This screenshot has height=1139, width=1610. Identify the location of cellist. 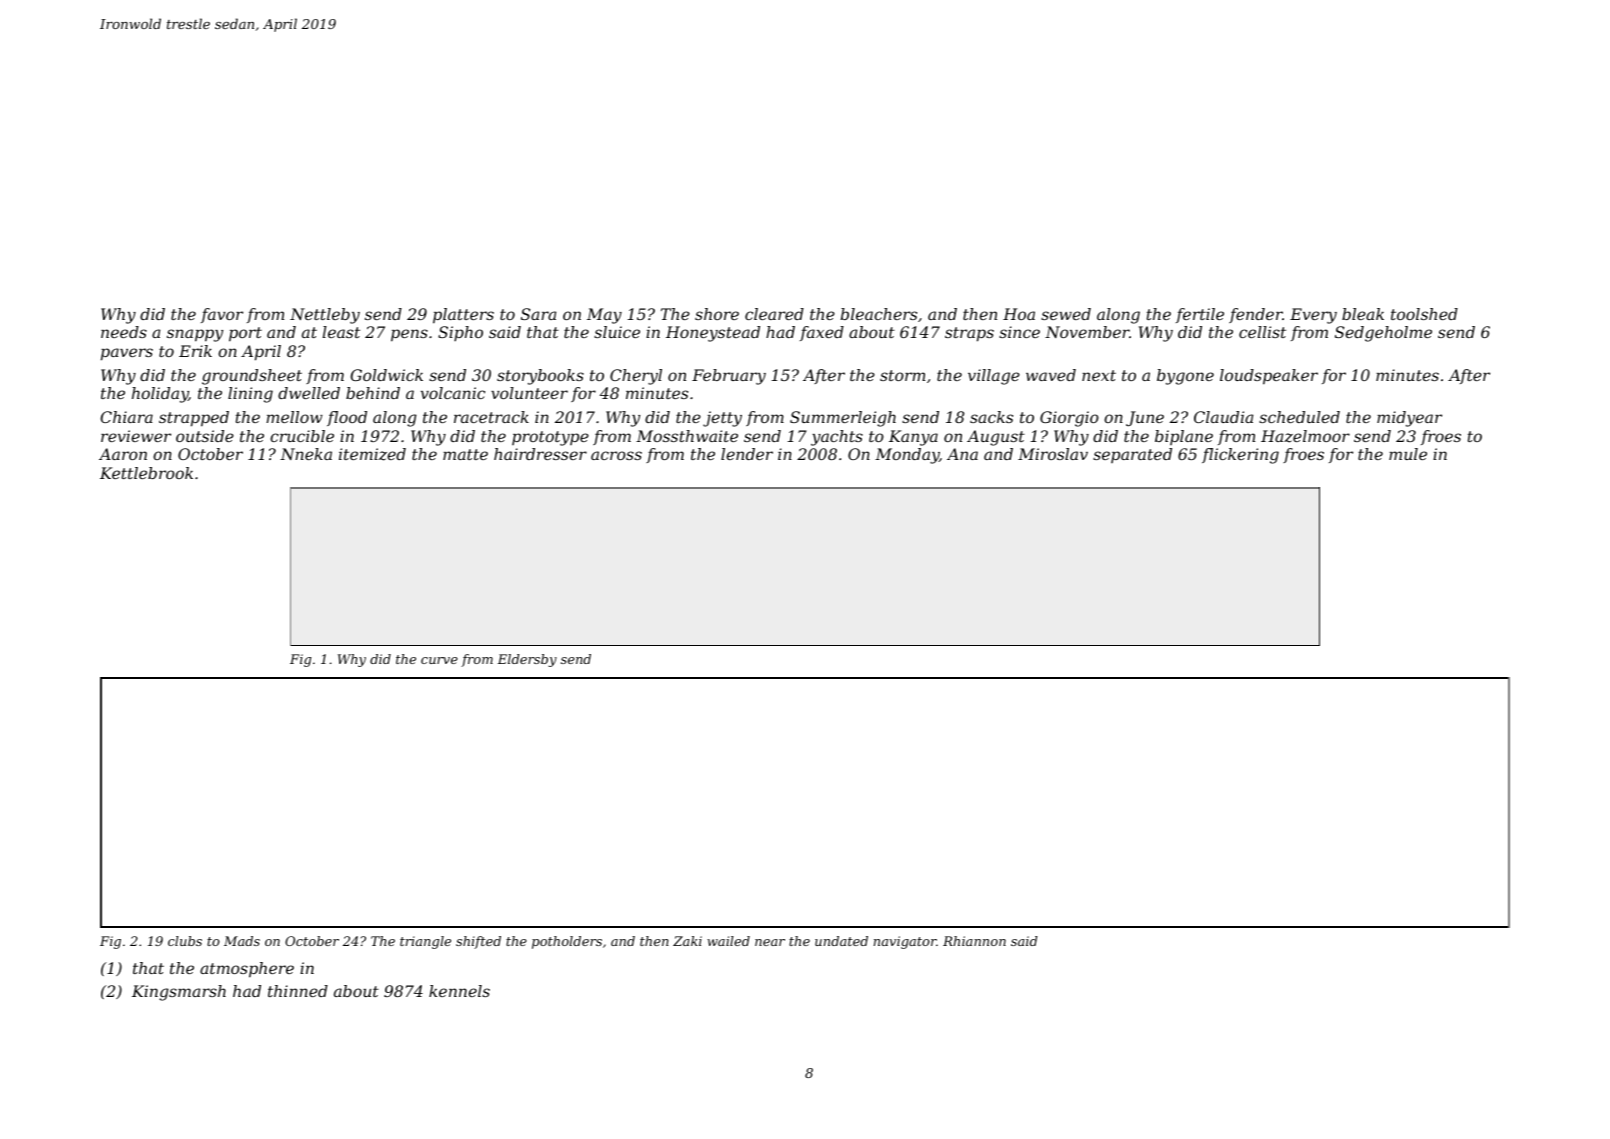
(1262, 332).
